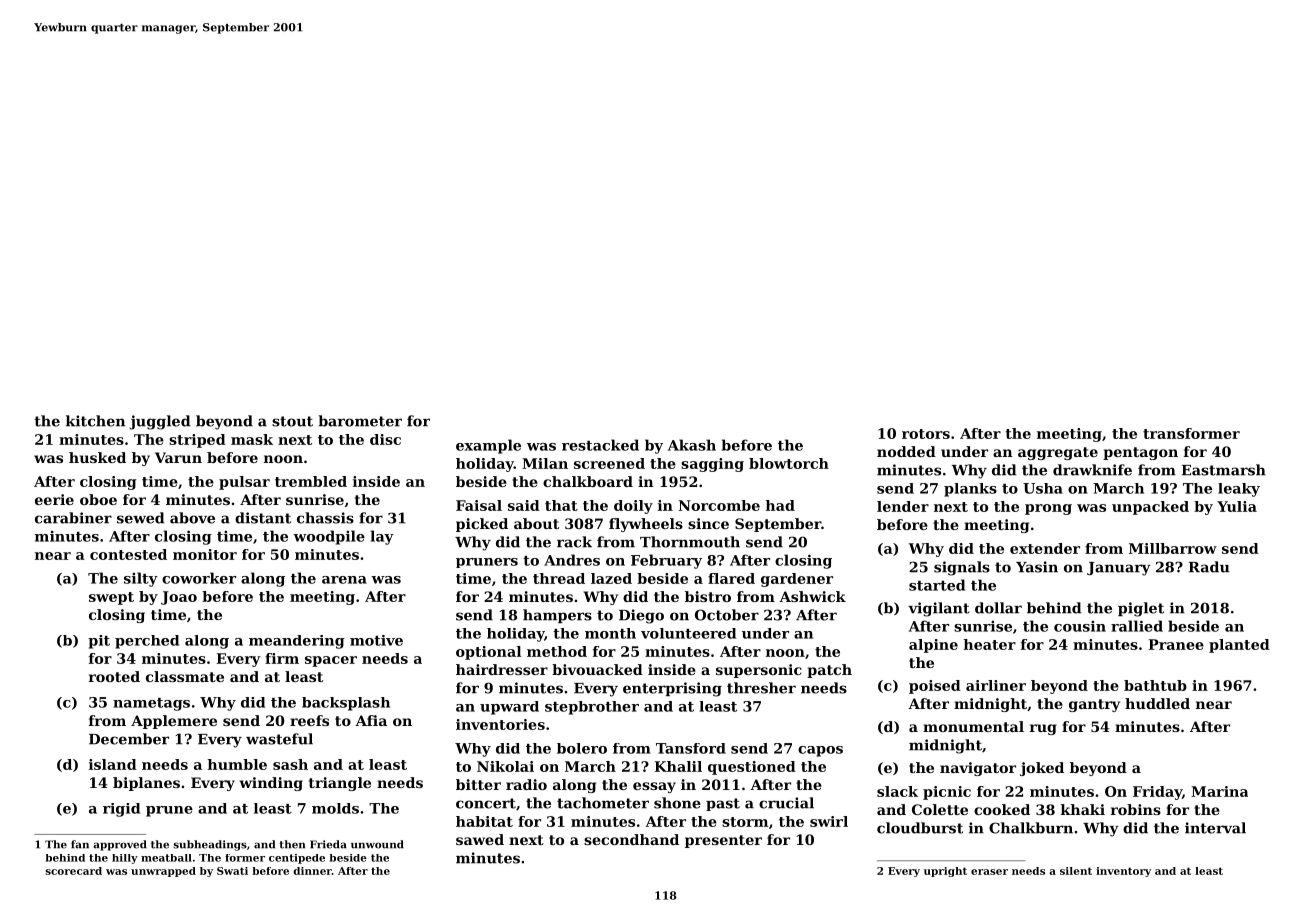 The image size is (1308, 924). What do you see at coordinates (297, 642) in the page?
I see `meandering` at bounding box center [297, 642].
